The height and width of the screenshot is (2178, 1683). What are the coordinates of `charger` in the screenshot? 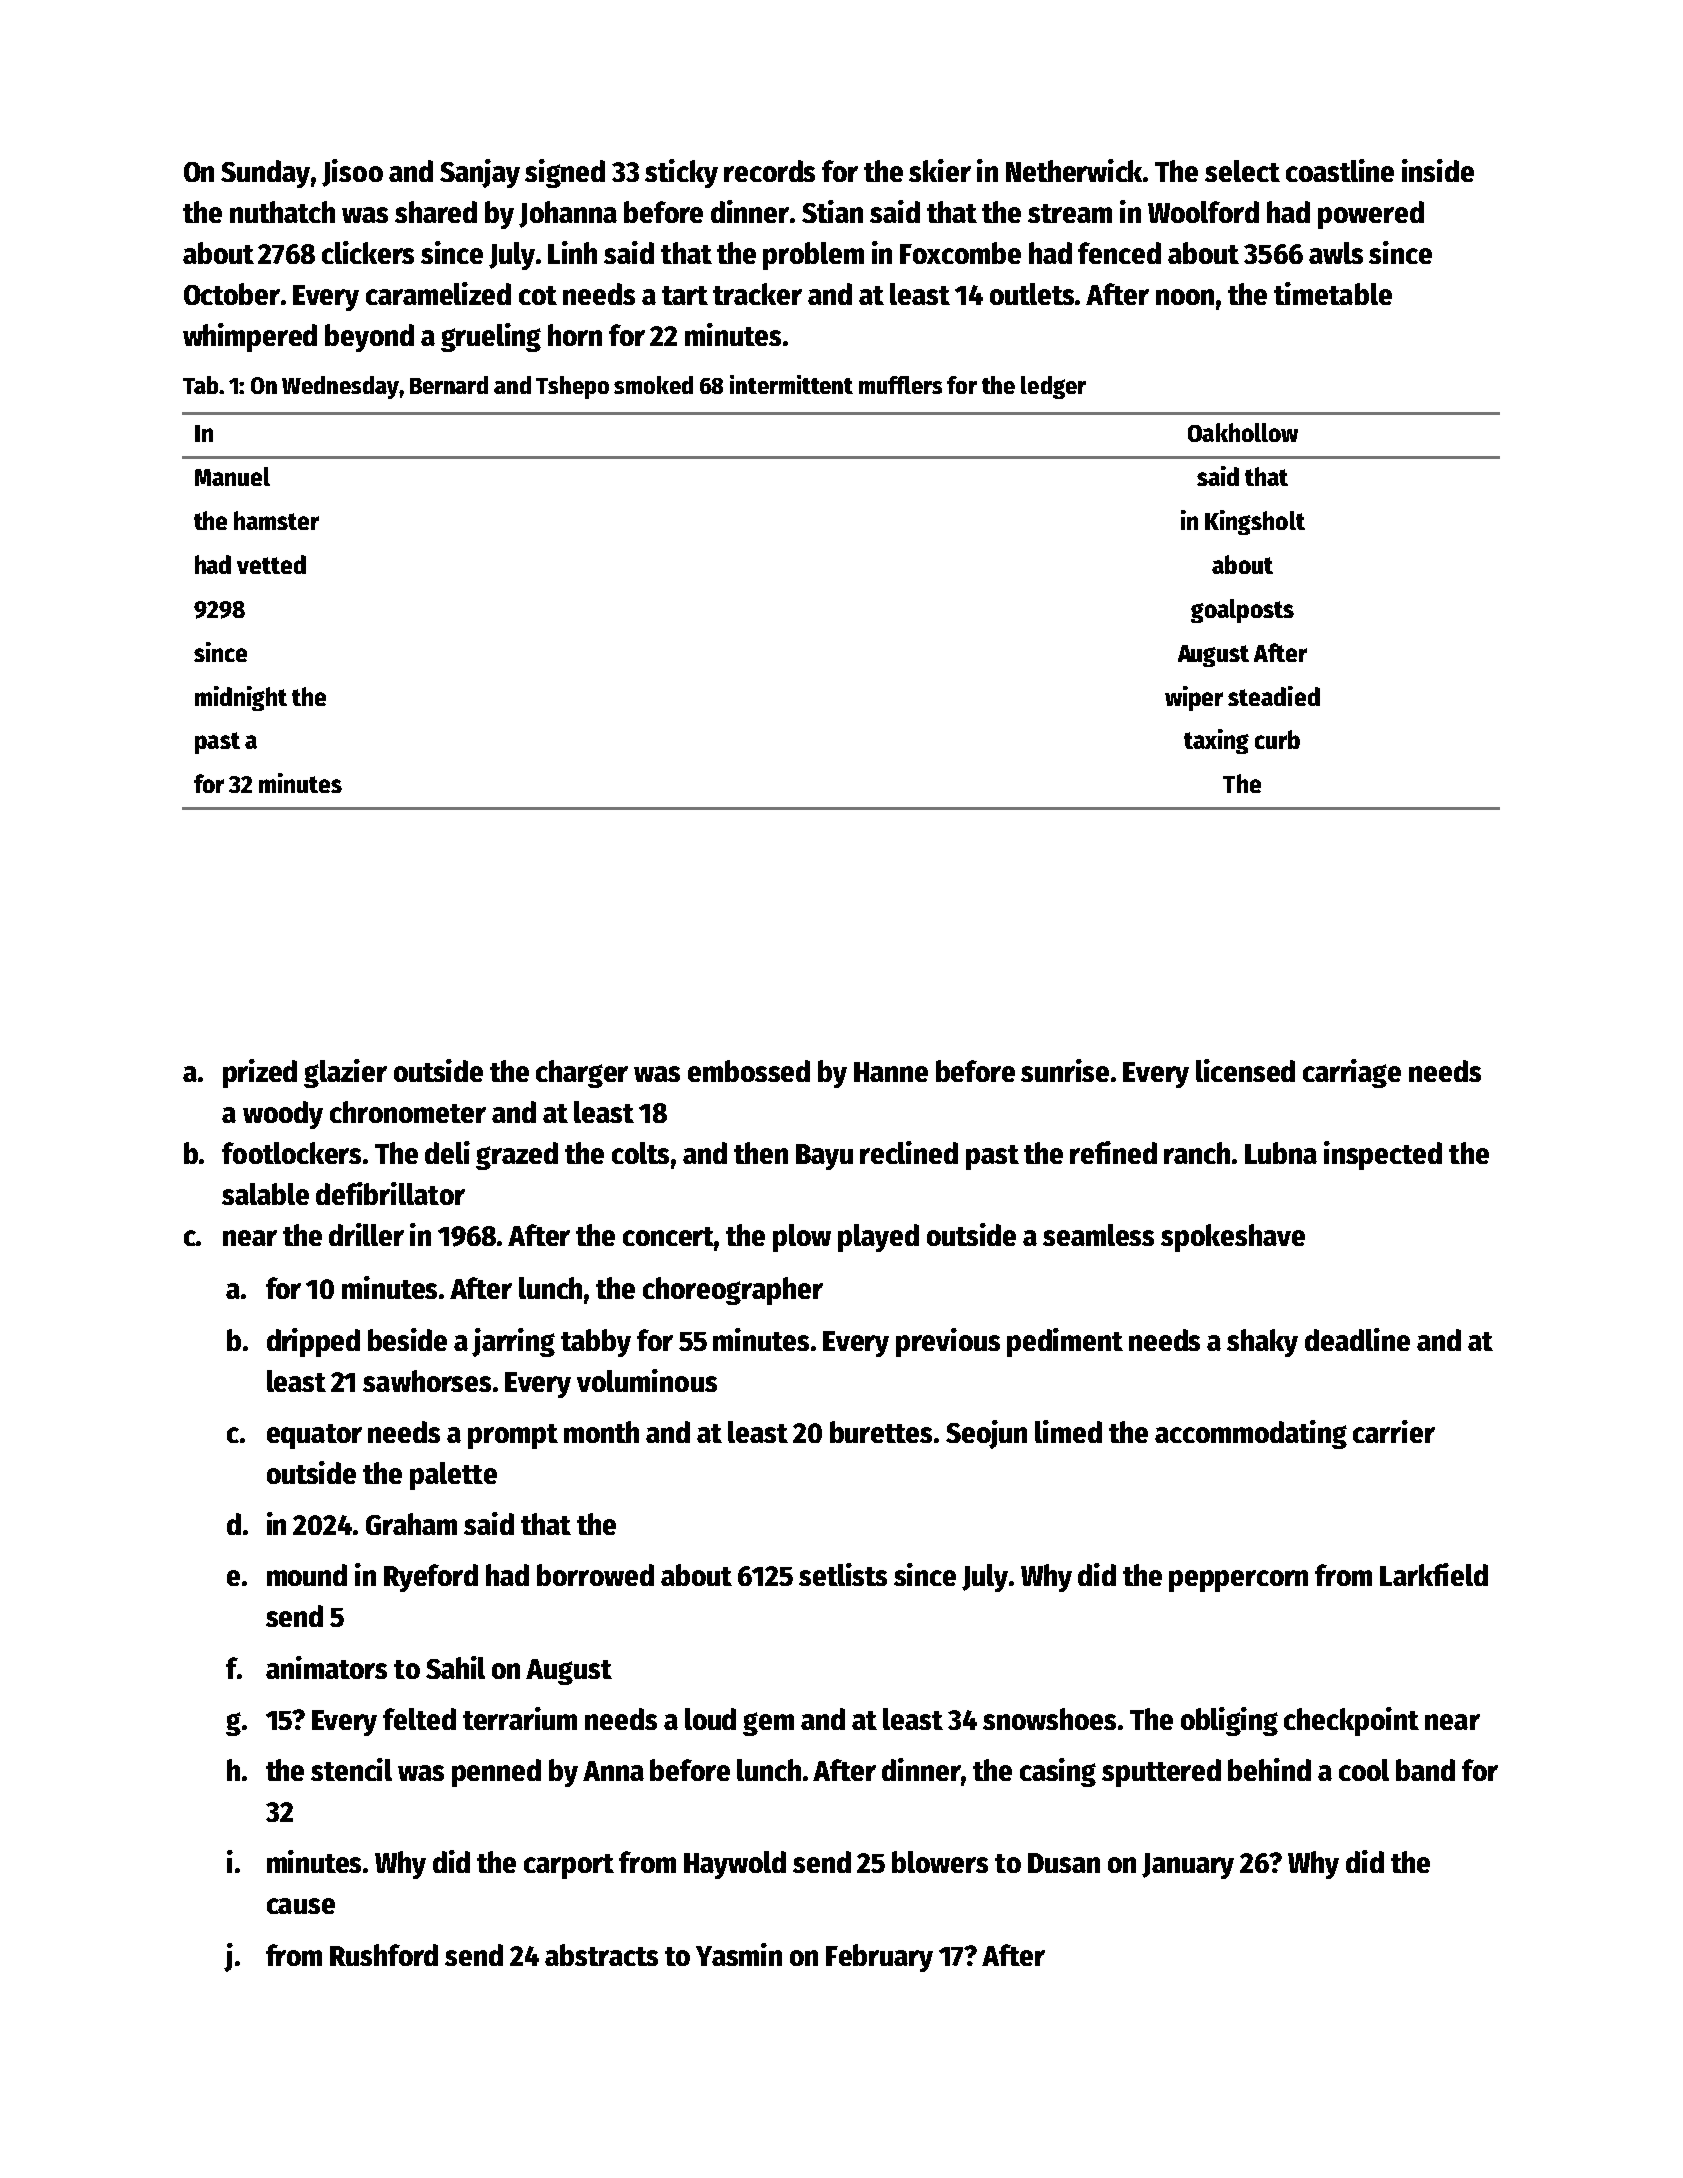 It's located at (582, 1074).
